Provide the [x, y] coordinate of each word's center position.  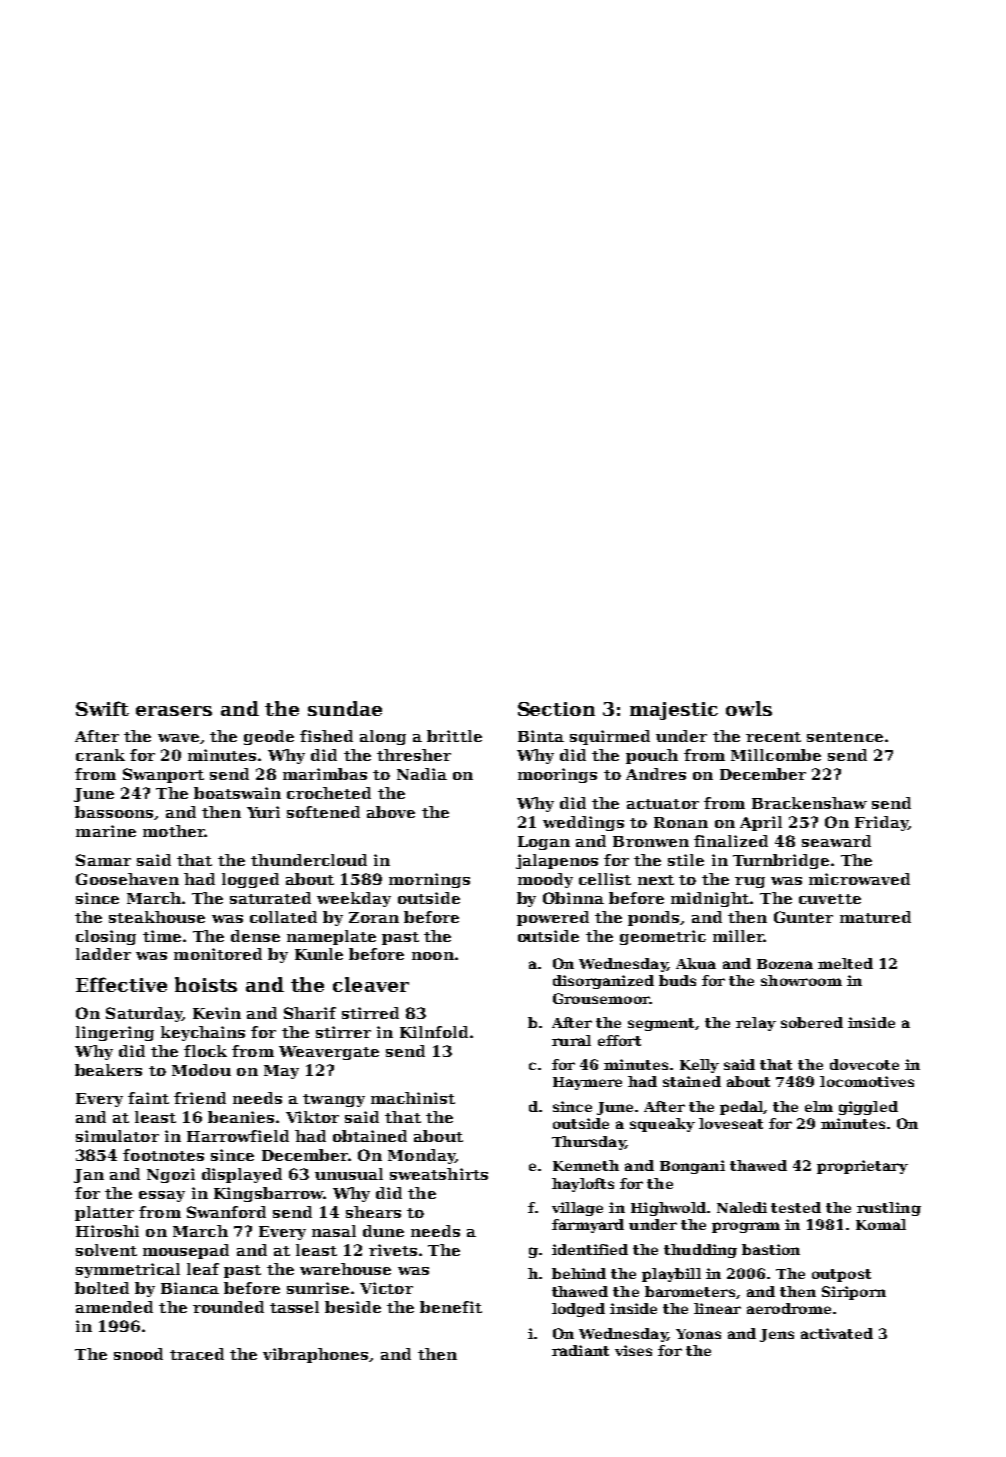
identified [590, 1249]
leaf [203, 1269]
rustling [889, 1209]
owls [749, 708]
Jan [89, 1176]
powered [553, 918]
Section [556, 709]
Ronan [681, 822]
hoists [206, 984]
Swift [102, 708]
